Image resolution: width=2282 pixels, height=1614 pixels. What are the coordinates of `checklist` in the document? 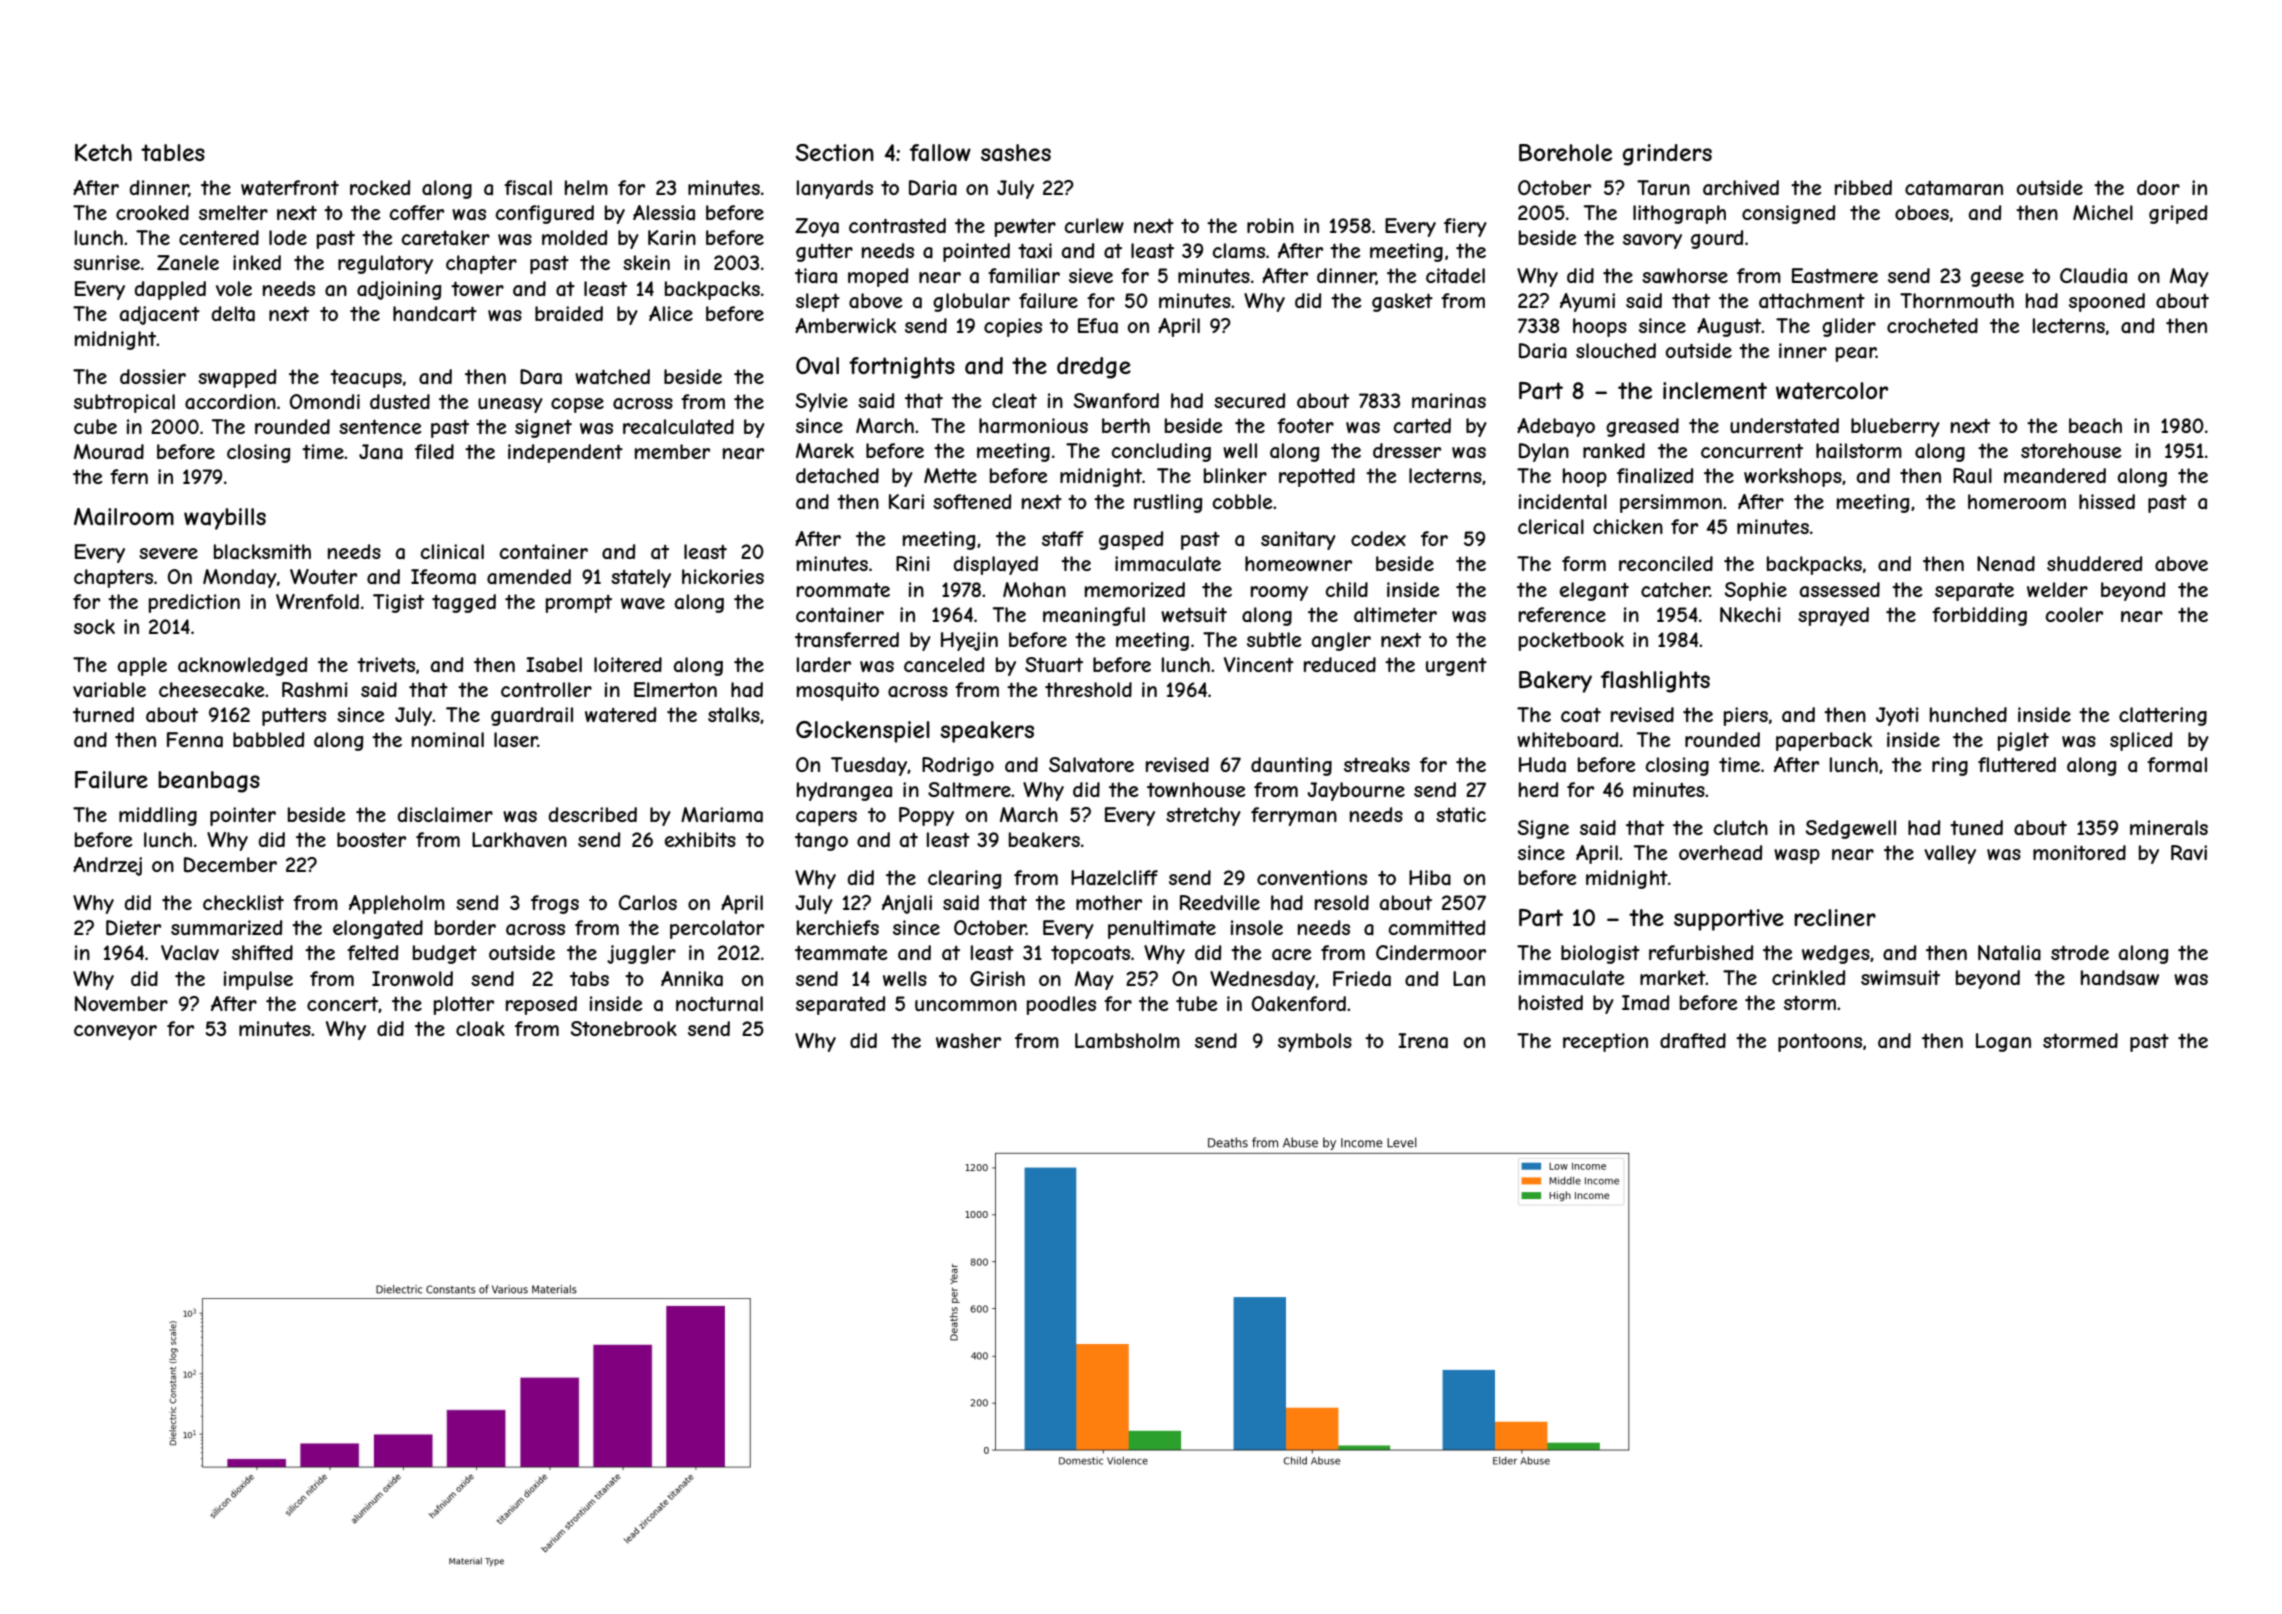 It's located at (243, 902).
